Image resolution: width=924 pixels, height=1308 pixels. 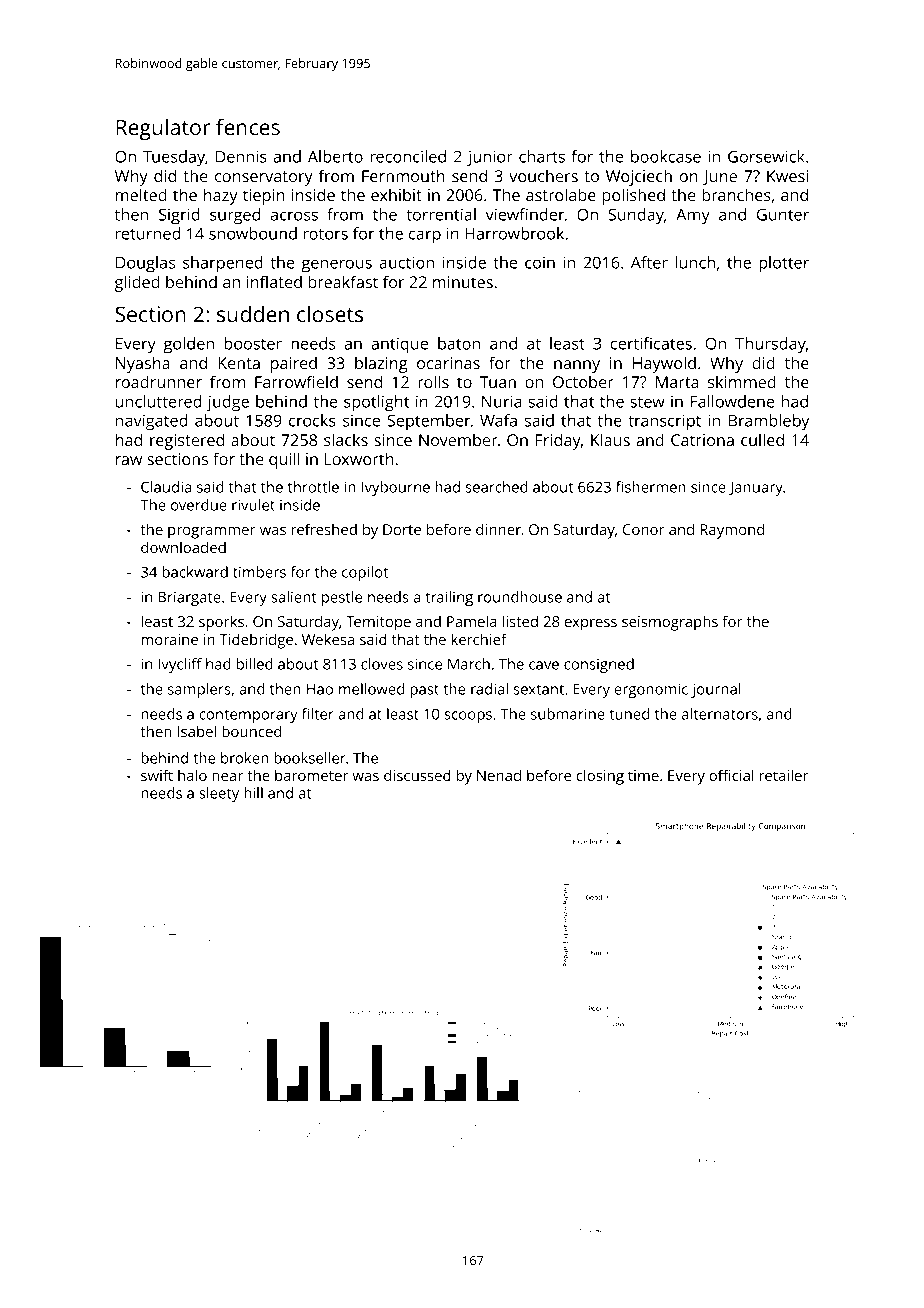 What do you see at coordinates (540, 262) in the screenshot?
I see `coin` at bounding box center [540, 262].
